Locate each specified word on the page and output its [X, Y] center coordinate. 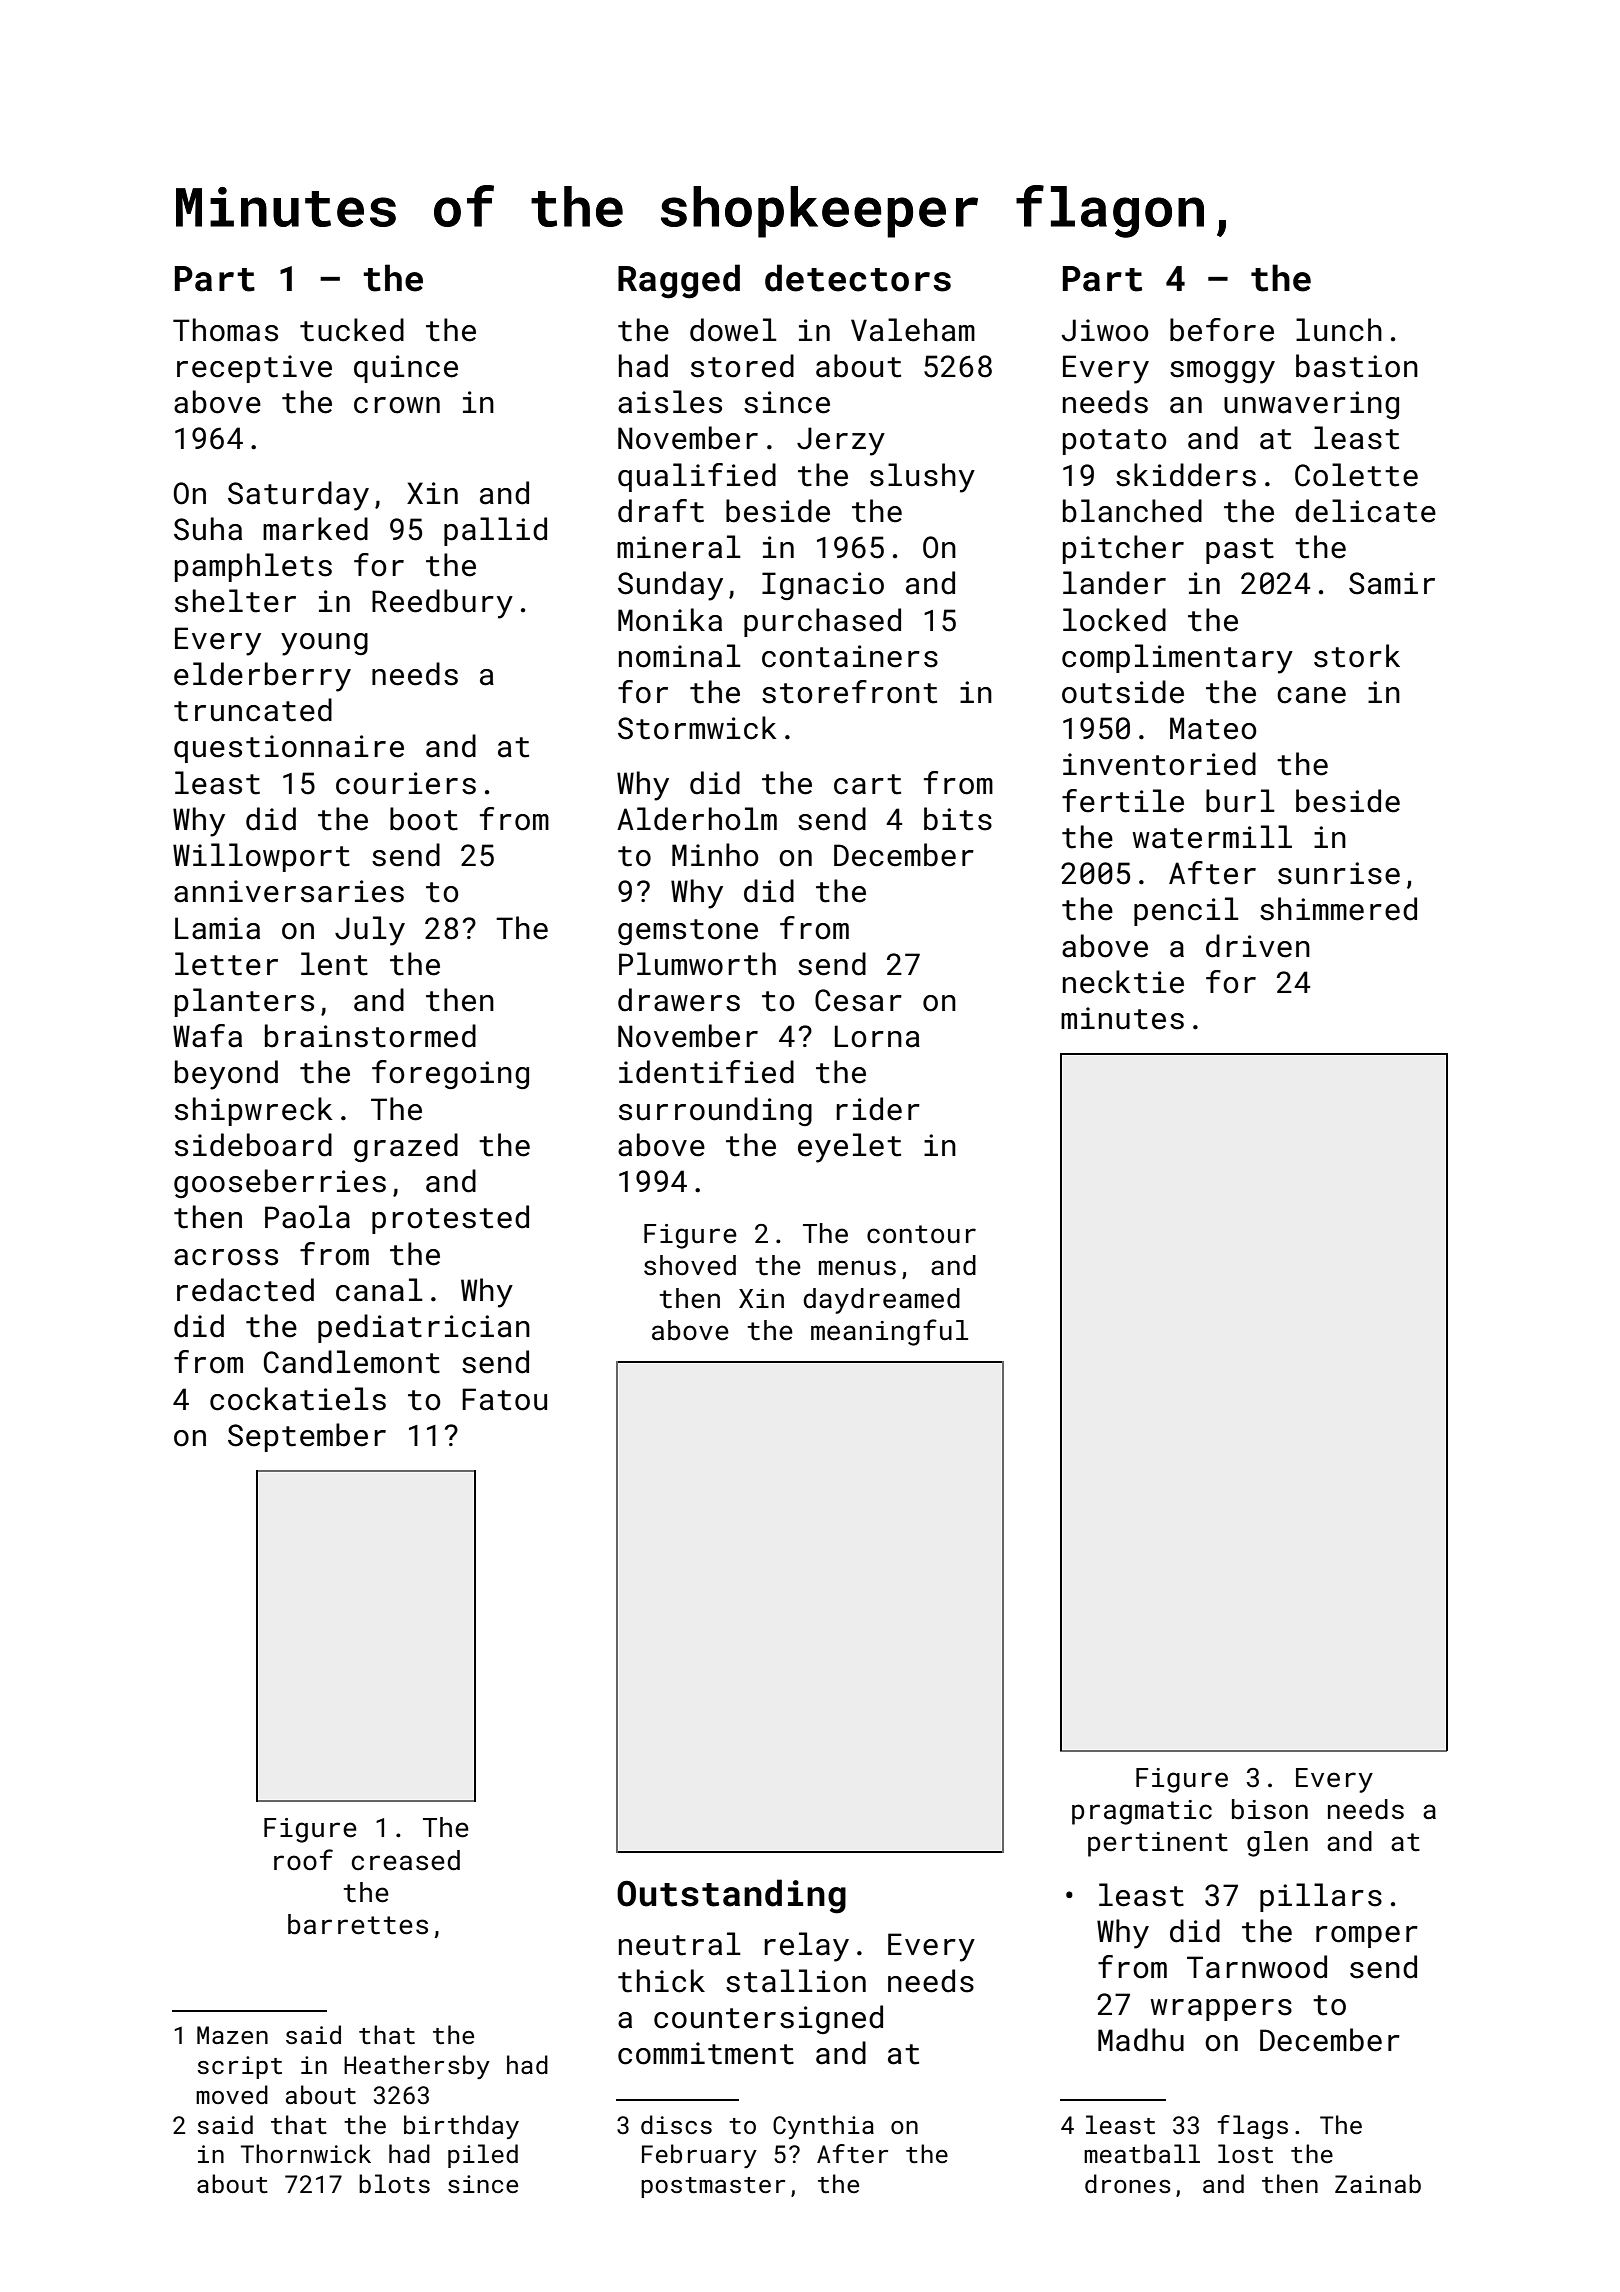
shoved [690, 1265]
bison [1270, 1809]
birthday [461, 2127]
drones [1128, 2183]
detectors [858, 278]
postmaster [713, 2187]
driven [1258, 946]
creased [406, 1860]
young [324, 644]
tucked [352, 330]
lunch [1339, 330]
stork [1357, 656]
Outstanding [731, 1896]
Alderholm [697, 819]
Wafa [207, 1036]
